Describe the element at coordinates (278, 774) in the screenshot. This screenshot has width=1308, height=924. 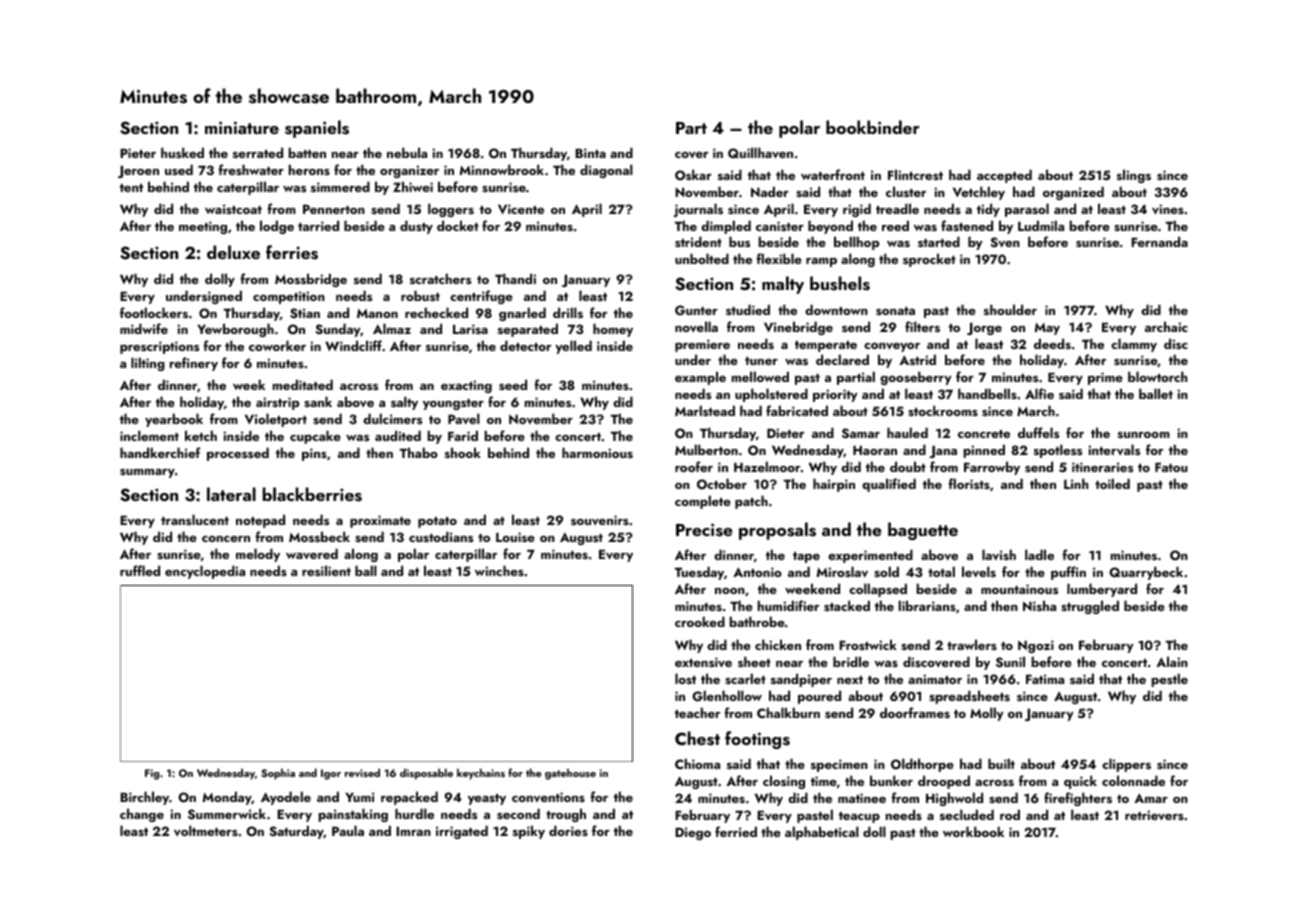
I see `Sophia` at that location.
